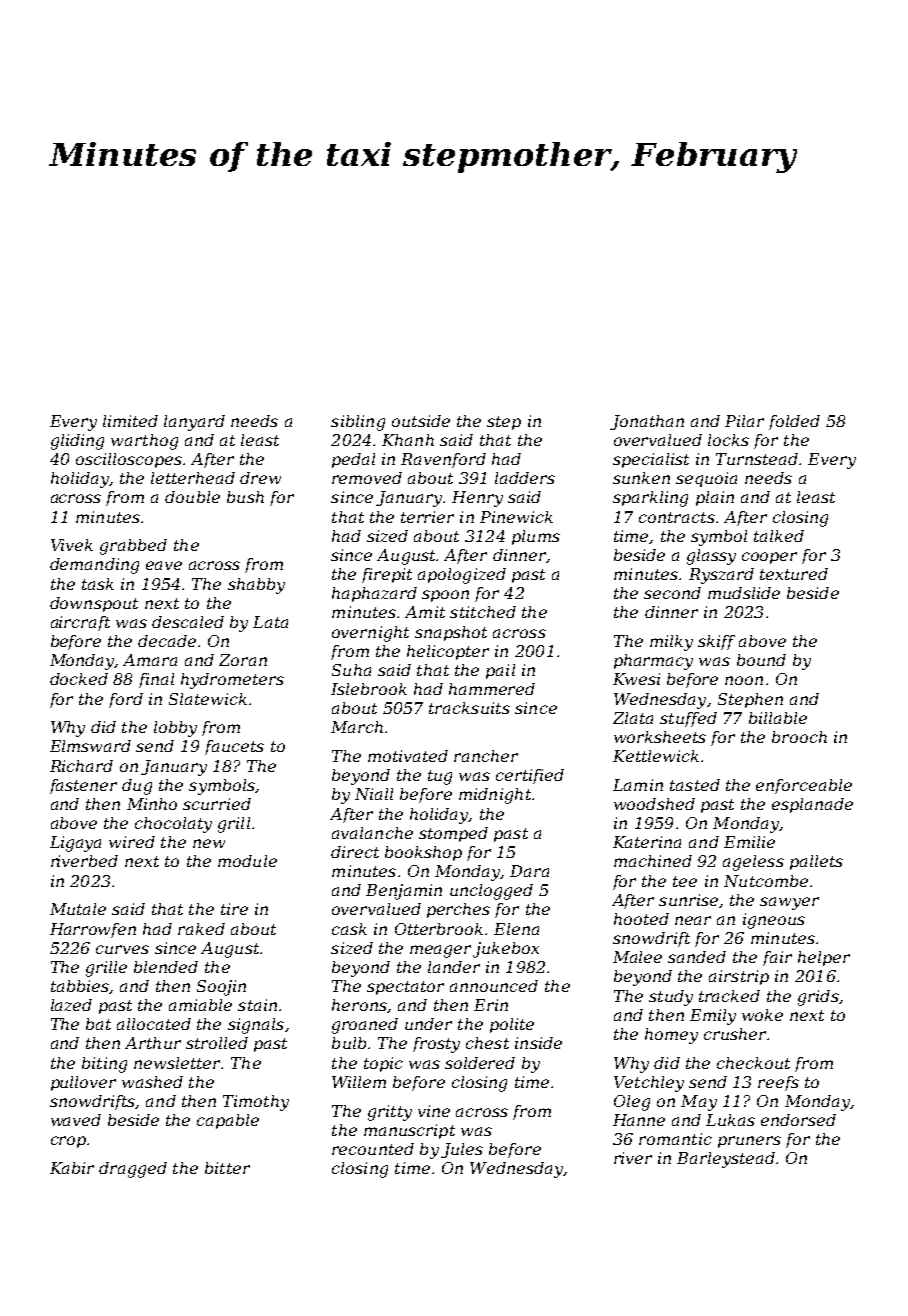  What do you see at coordinates (194, 423) in the screenshot?
I see `lanyard` at bounding box center [194, 423].
